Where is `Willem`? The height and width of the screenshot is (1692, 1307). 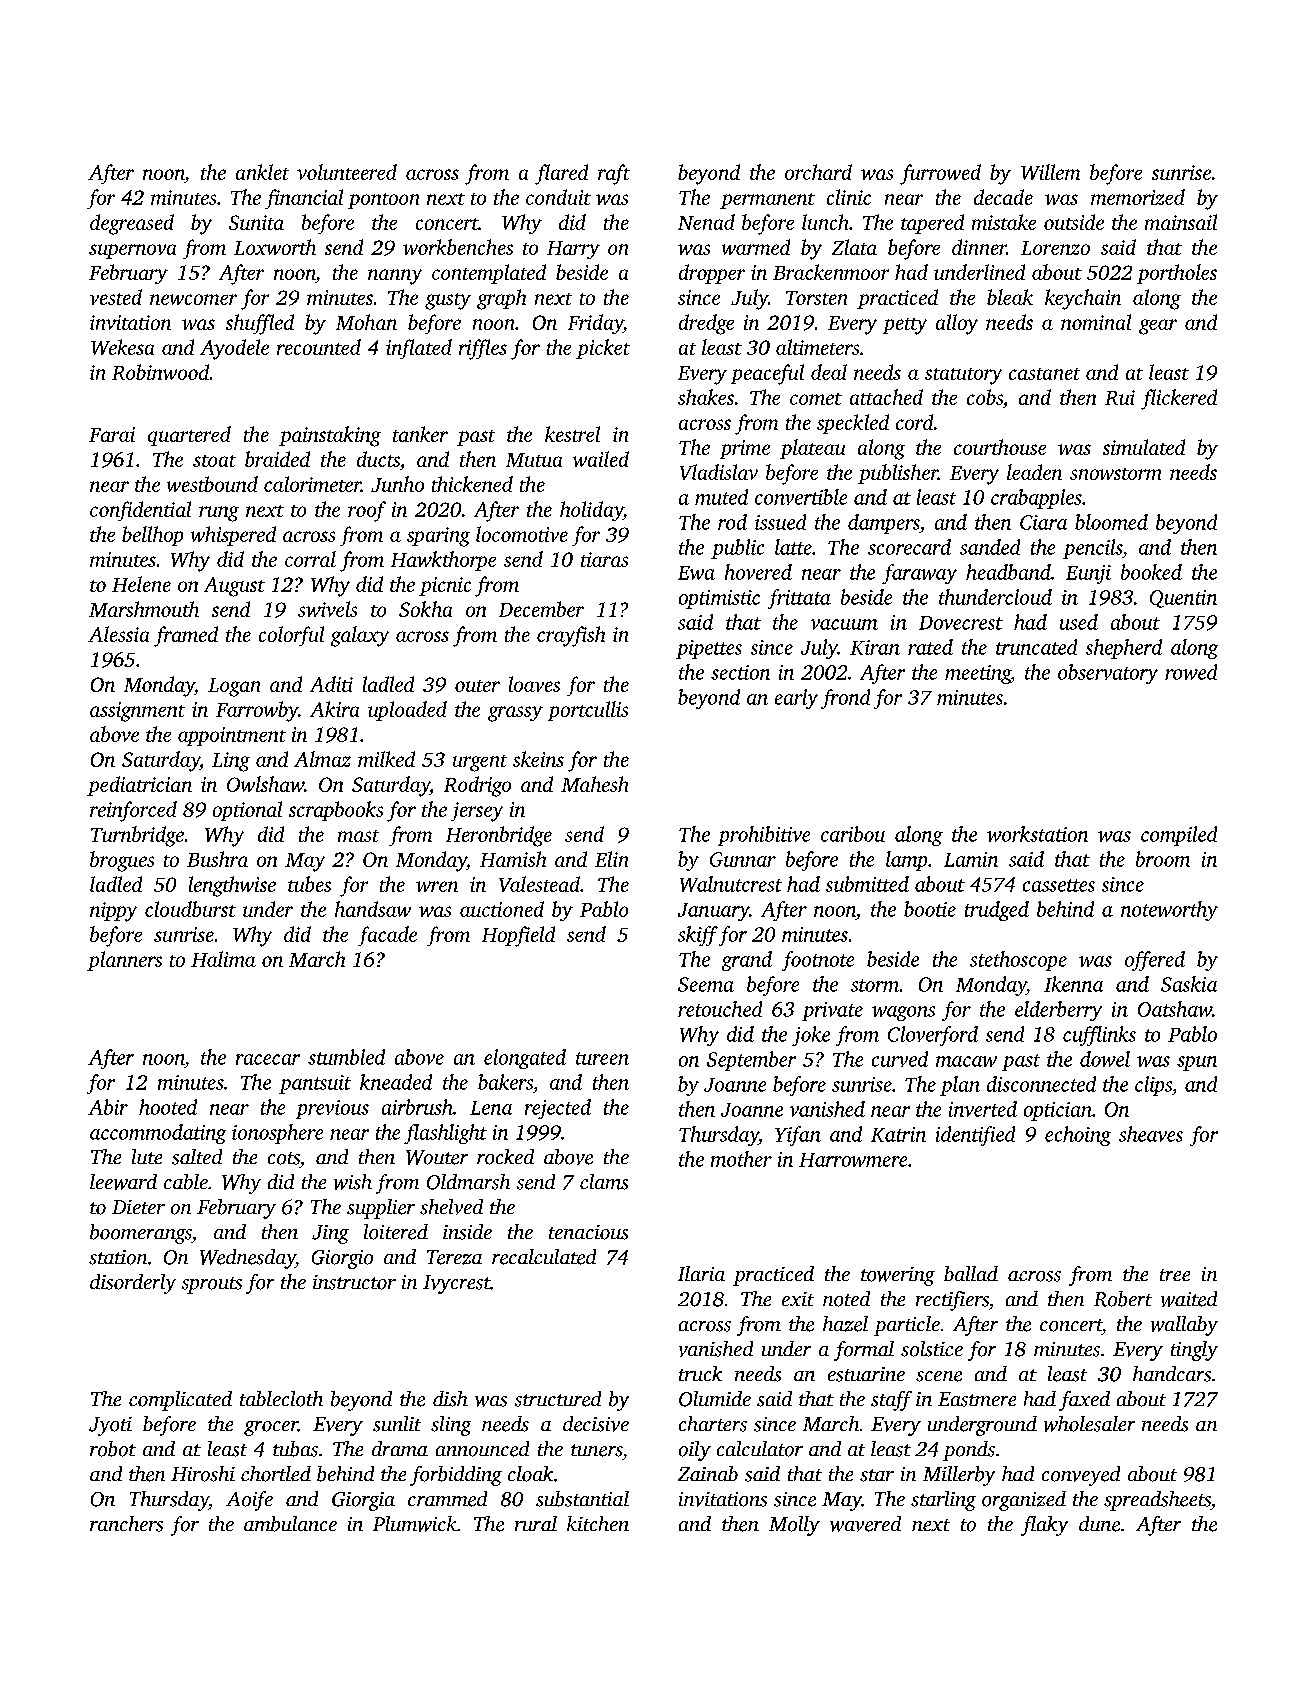 Willem is located at coordinates (1050, 172).
